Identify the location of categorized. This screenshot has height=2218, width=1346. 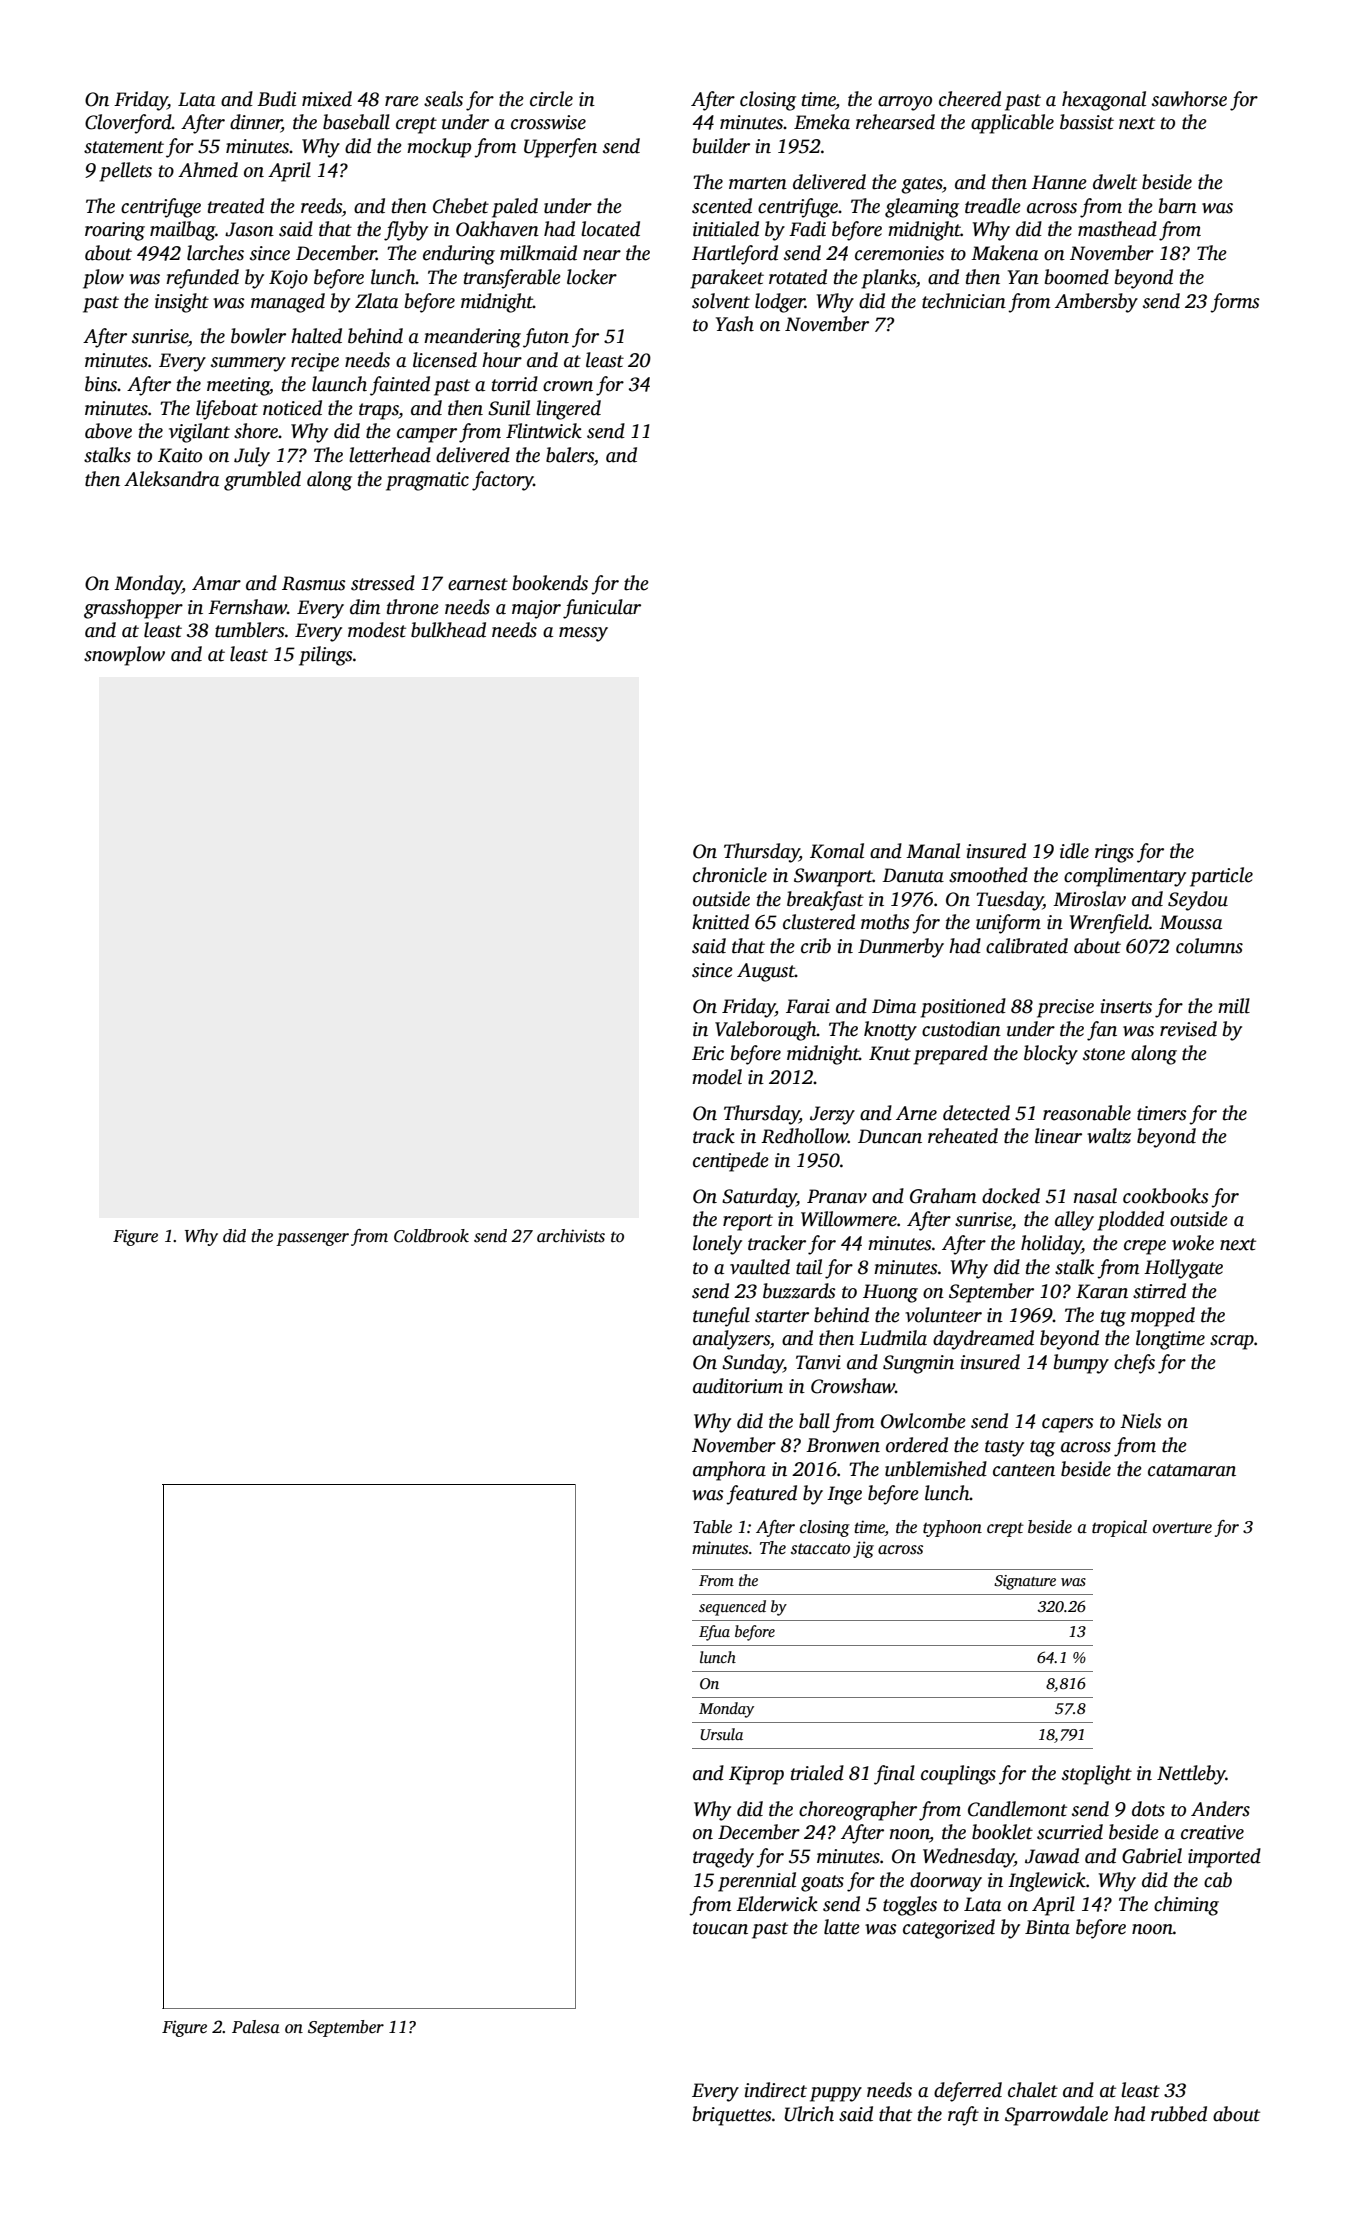
(949, 1929).
